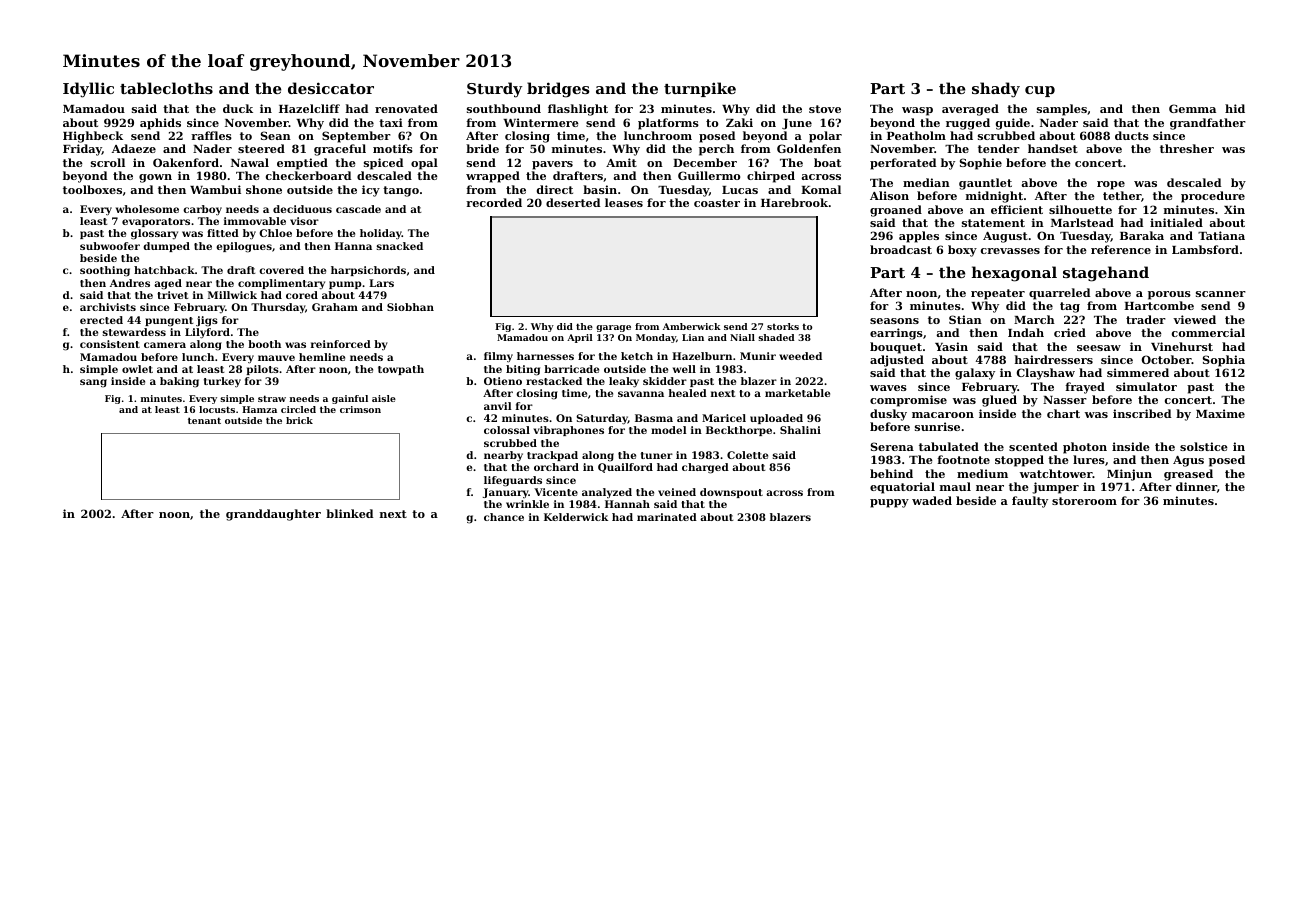 This document has width=1308, height=924. I want to click on storeroom, so click(1084, 501).
